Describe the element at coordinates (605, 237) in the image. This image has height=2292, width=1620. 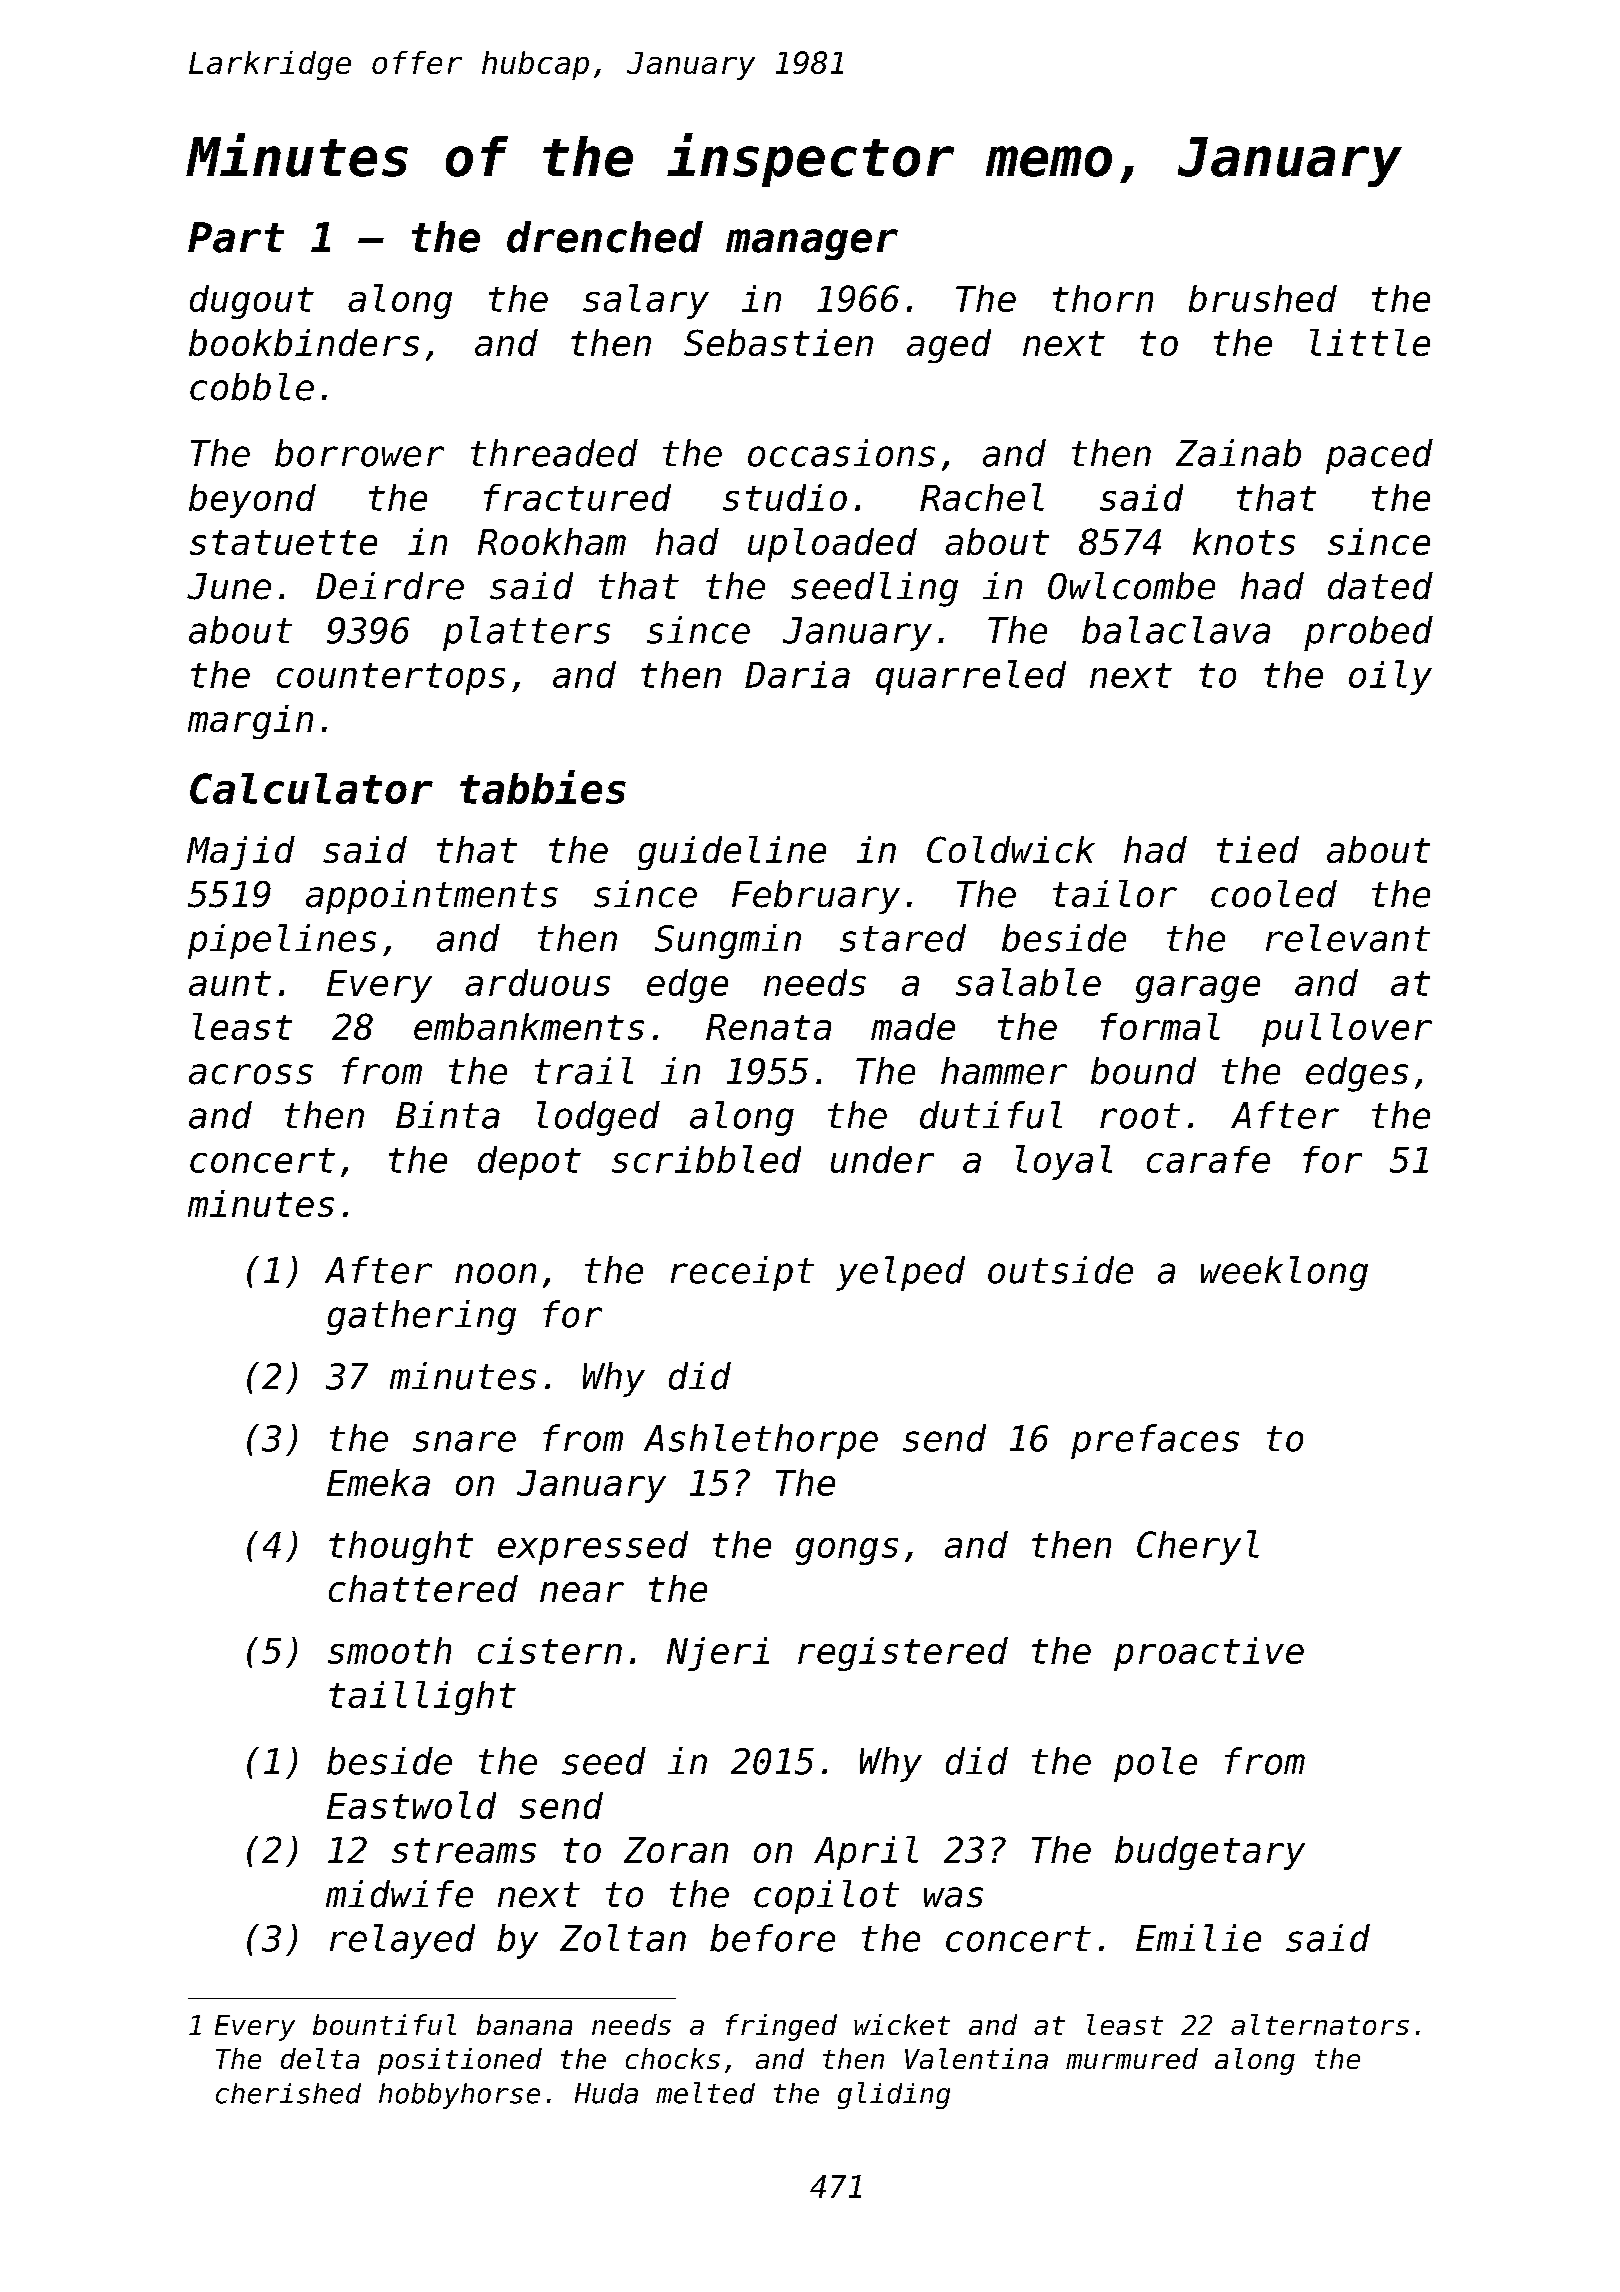
I see `drenched` at that location.
